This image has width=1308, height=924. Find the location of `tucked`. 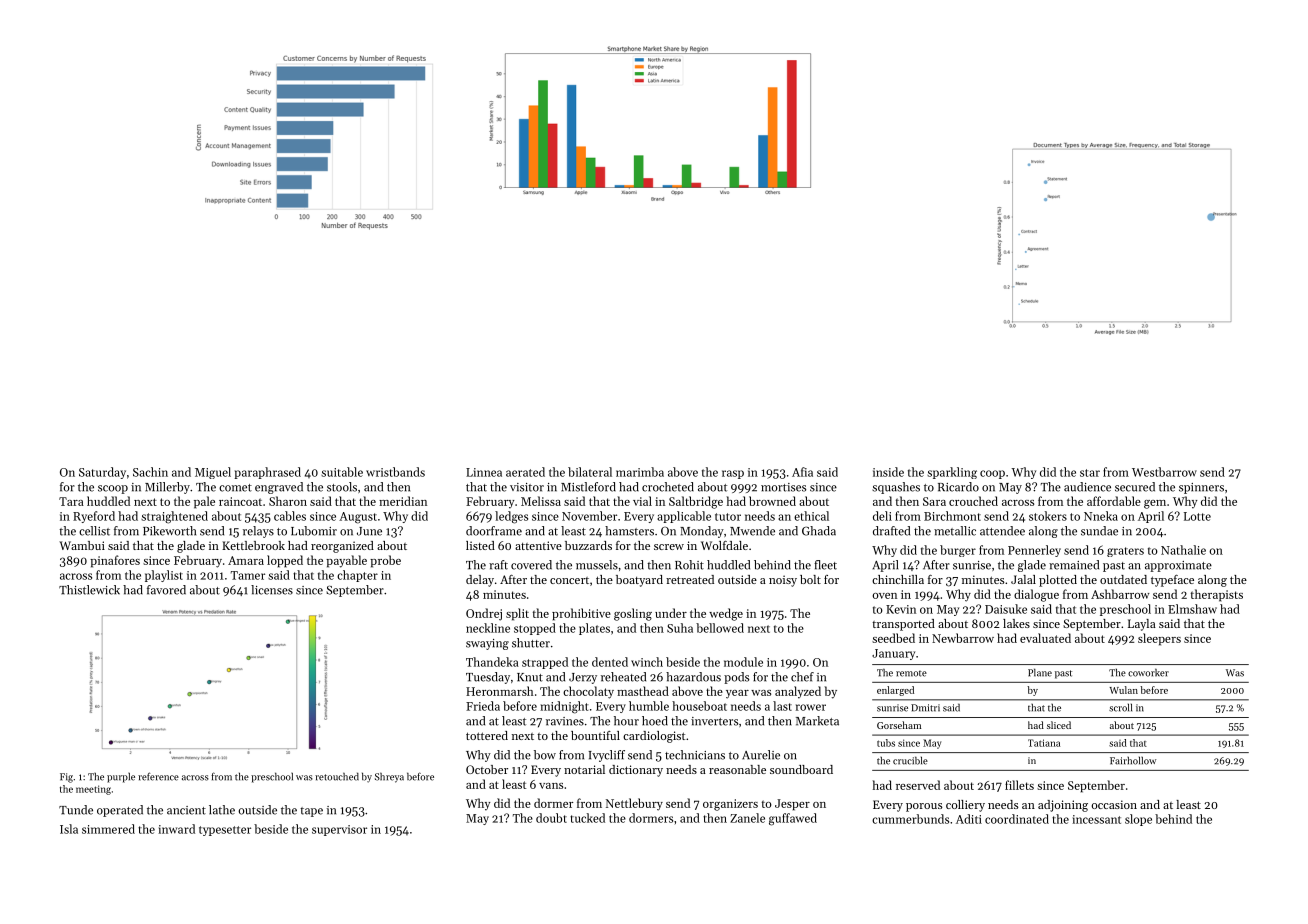

tucked is located at coordinates (587, 818).
